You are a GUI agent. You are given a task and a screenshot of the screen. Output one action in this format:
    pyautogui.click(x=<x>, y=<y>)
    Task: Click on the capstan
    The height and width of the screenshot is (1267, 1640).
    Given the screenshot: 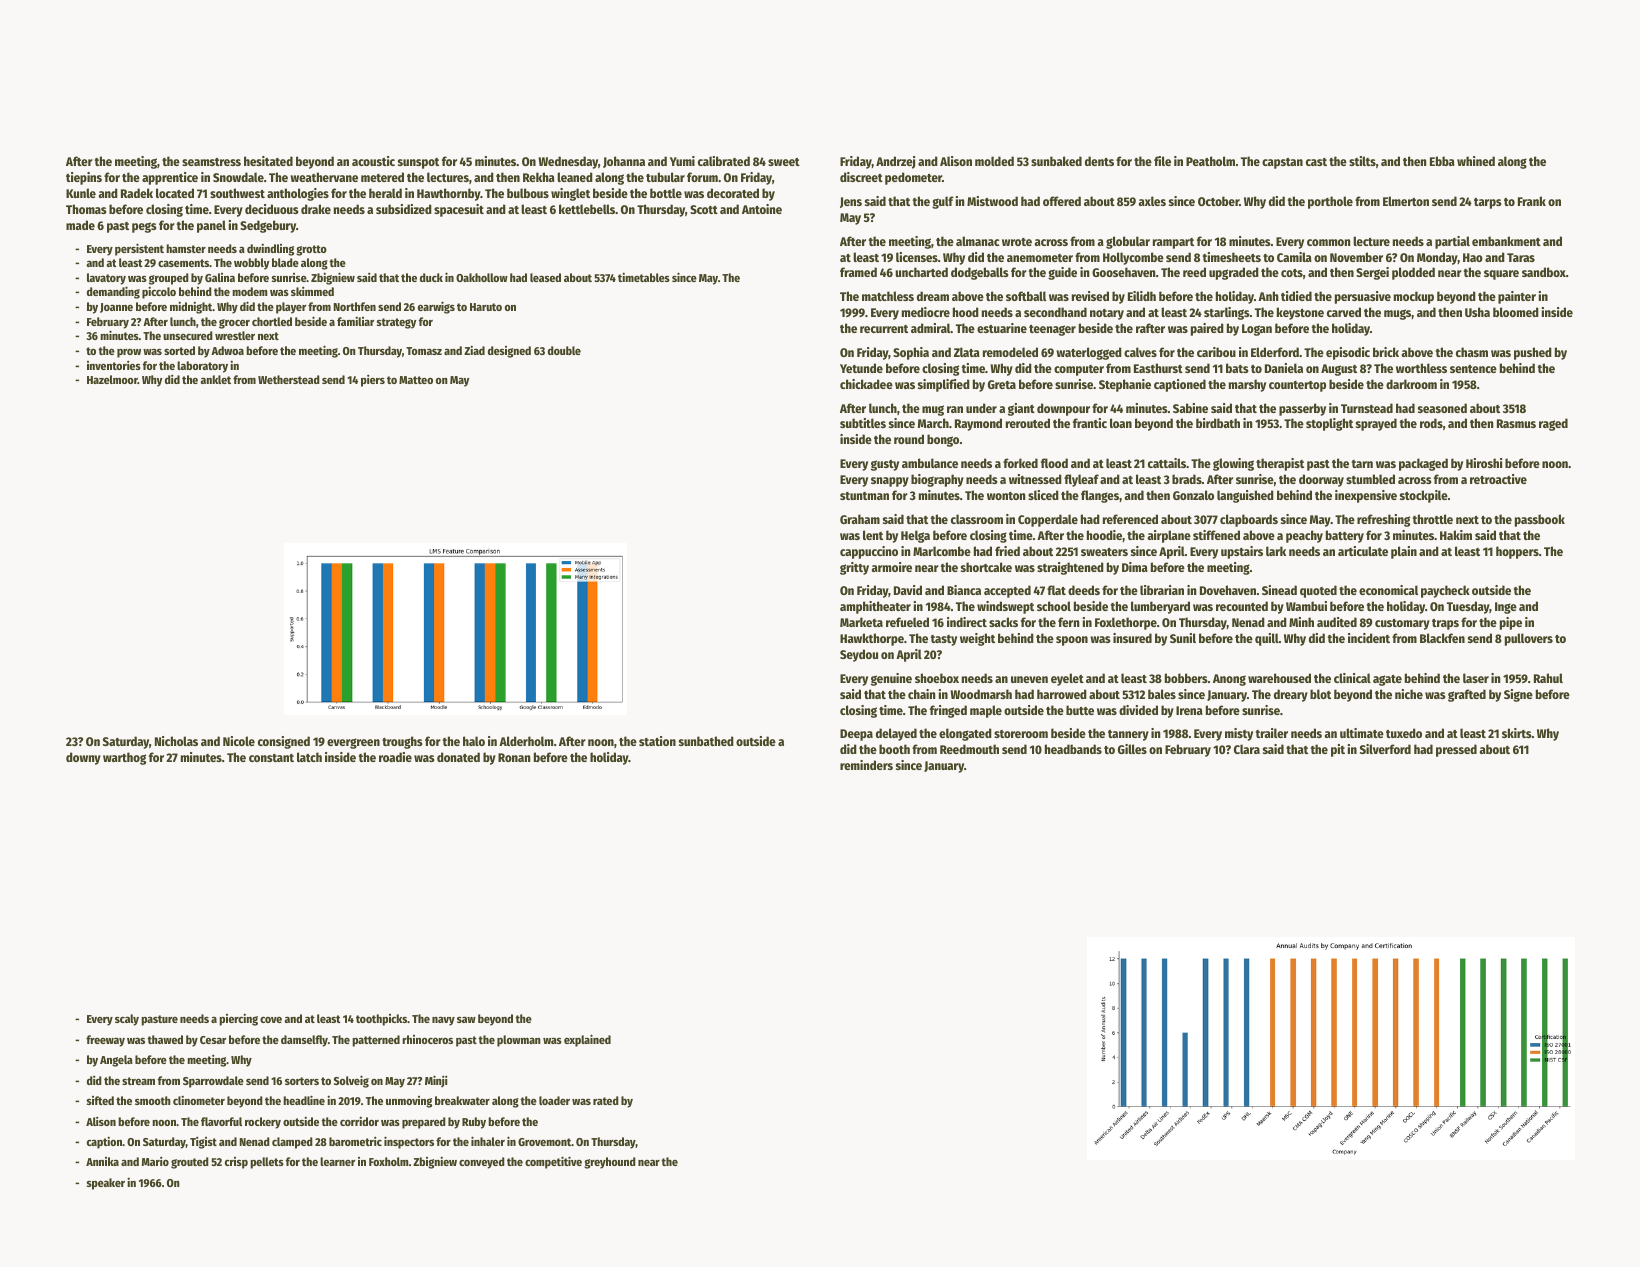 What is the action you would take?
    pyautogui.click(x=1282, y=163)
